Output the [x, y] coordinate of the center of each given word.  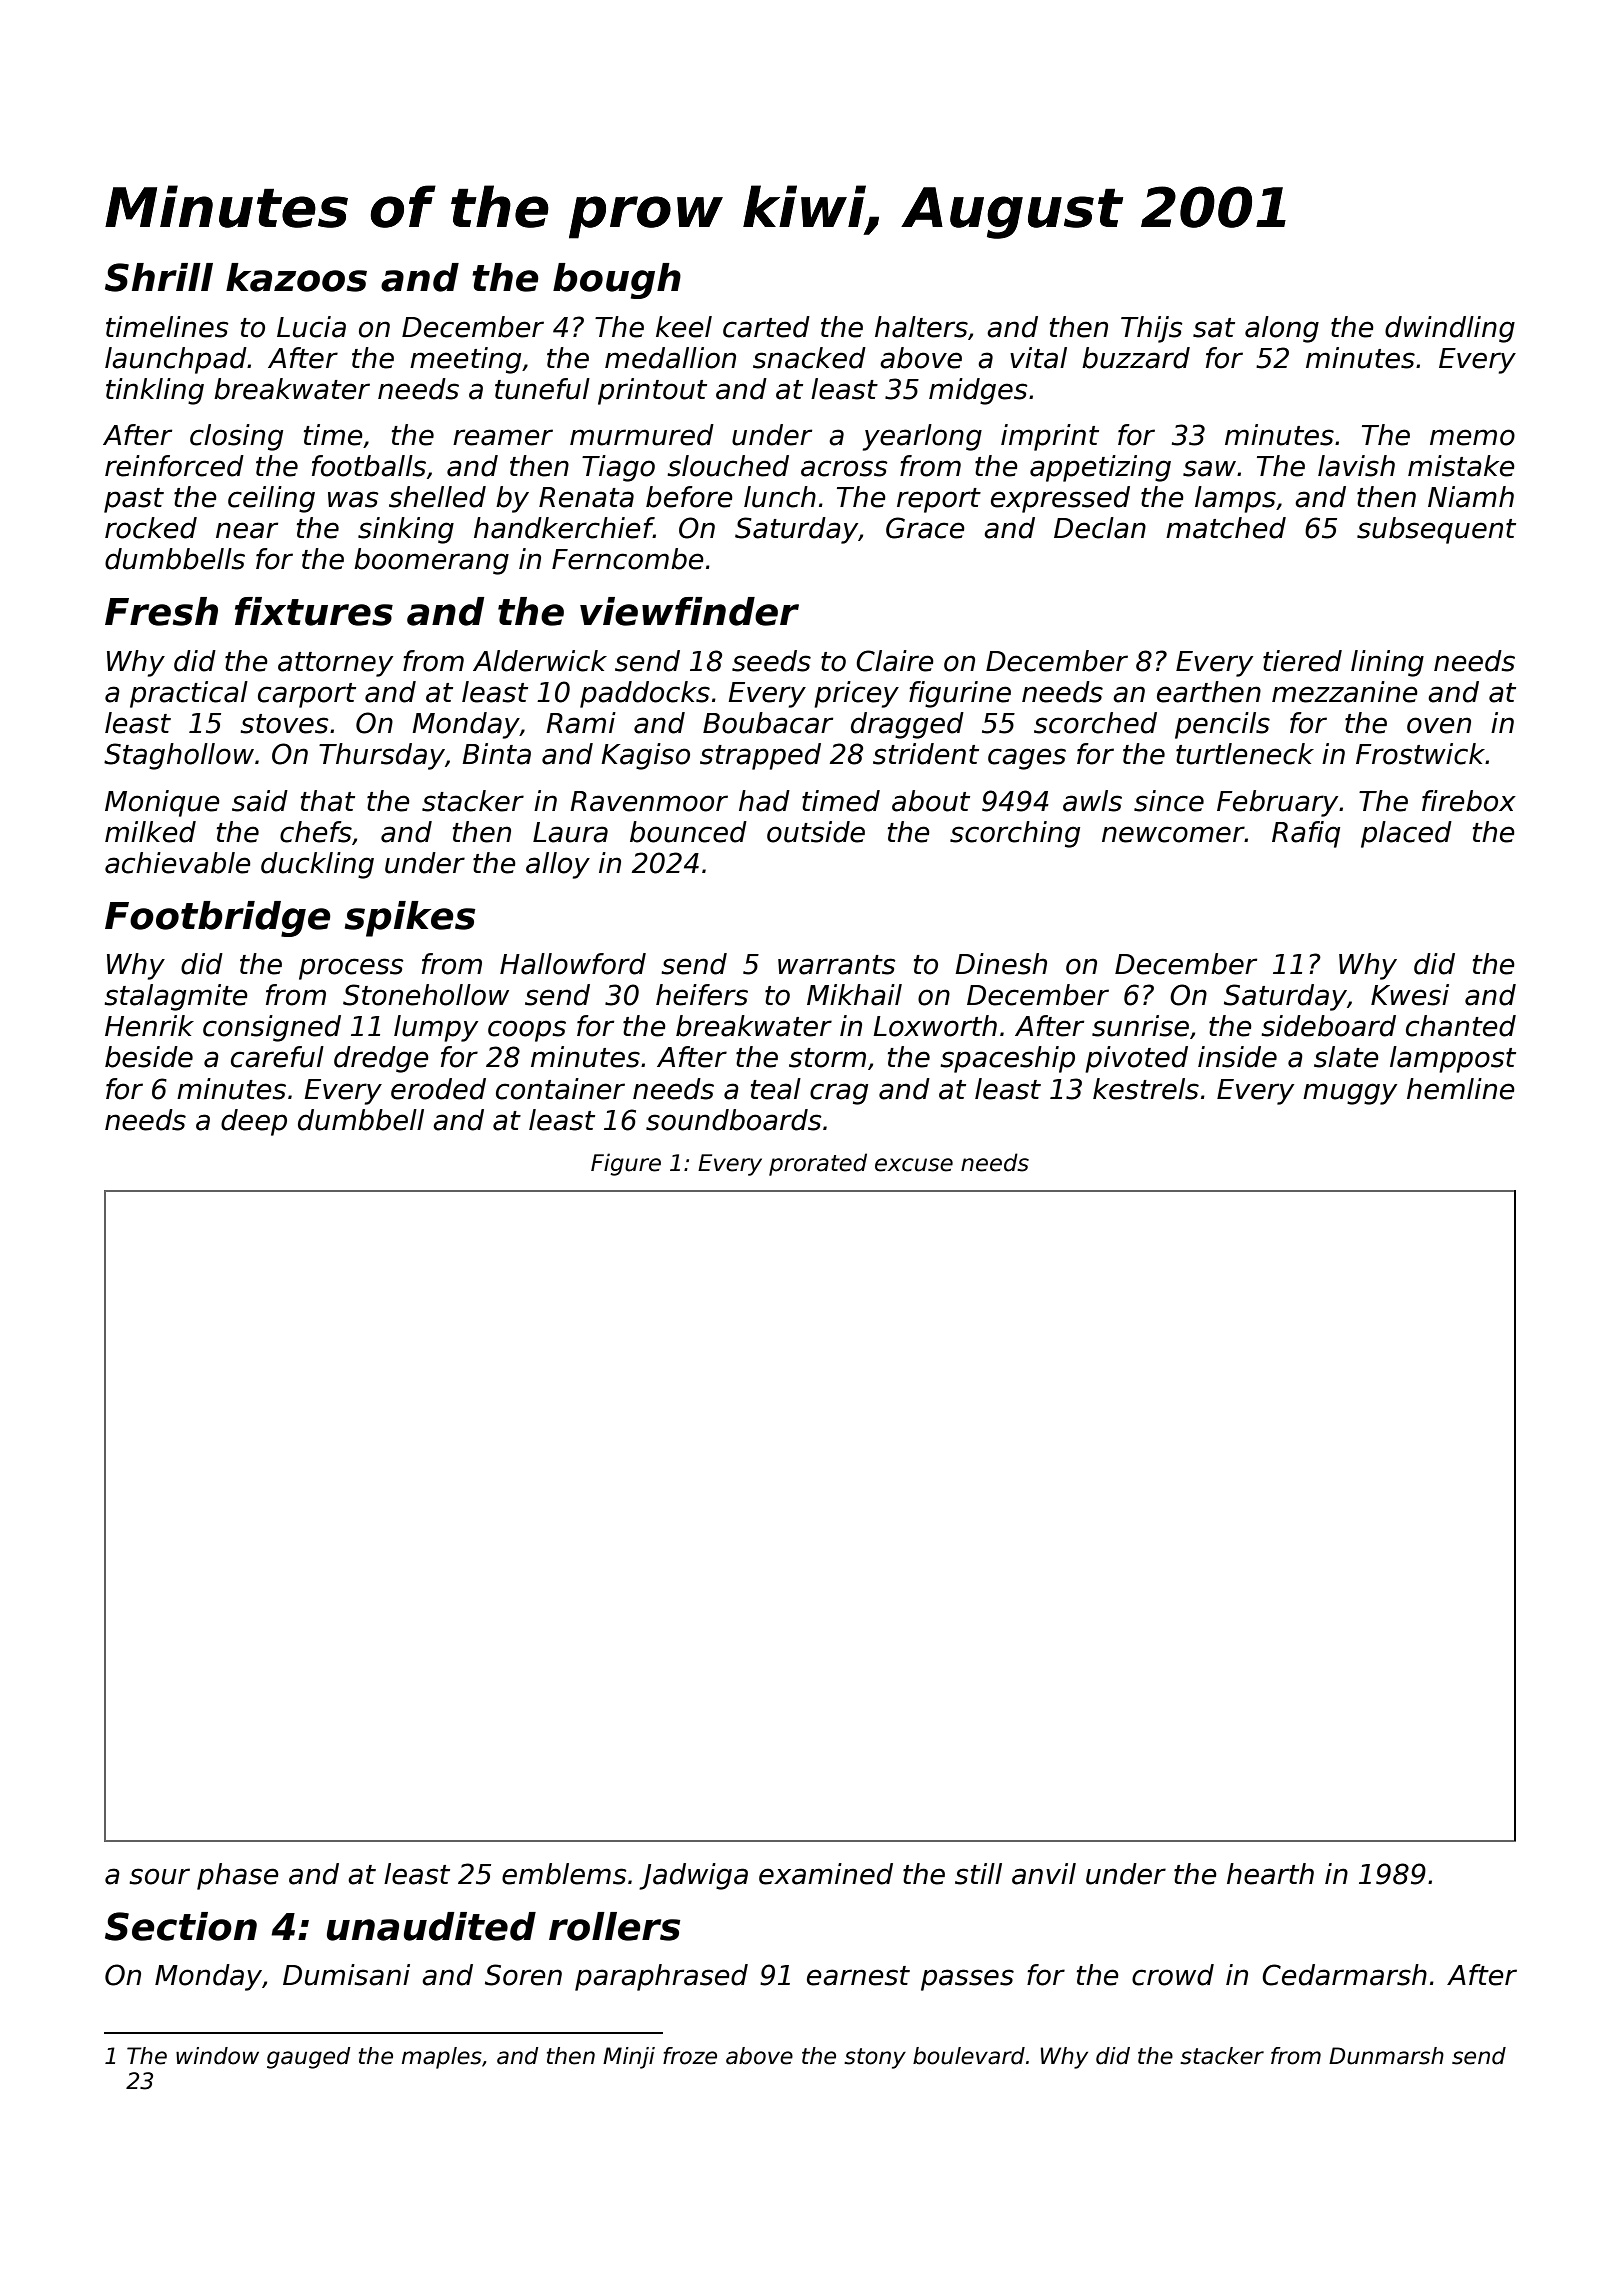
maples [442, 2058]
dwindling [1450, 329]
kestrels [1146, 1089]
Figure [626, 1164]
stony [875, 2058]
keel [684, 327]
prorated [818, 1164]
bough [617, 281]
